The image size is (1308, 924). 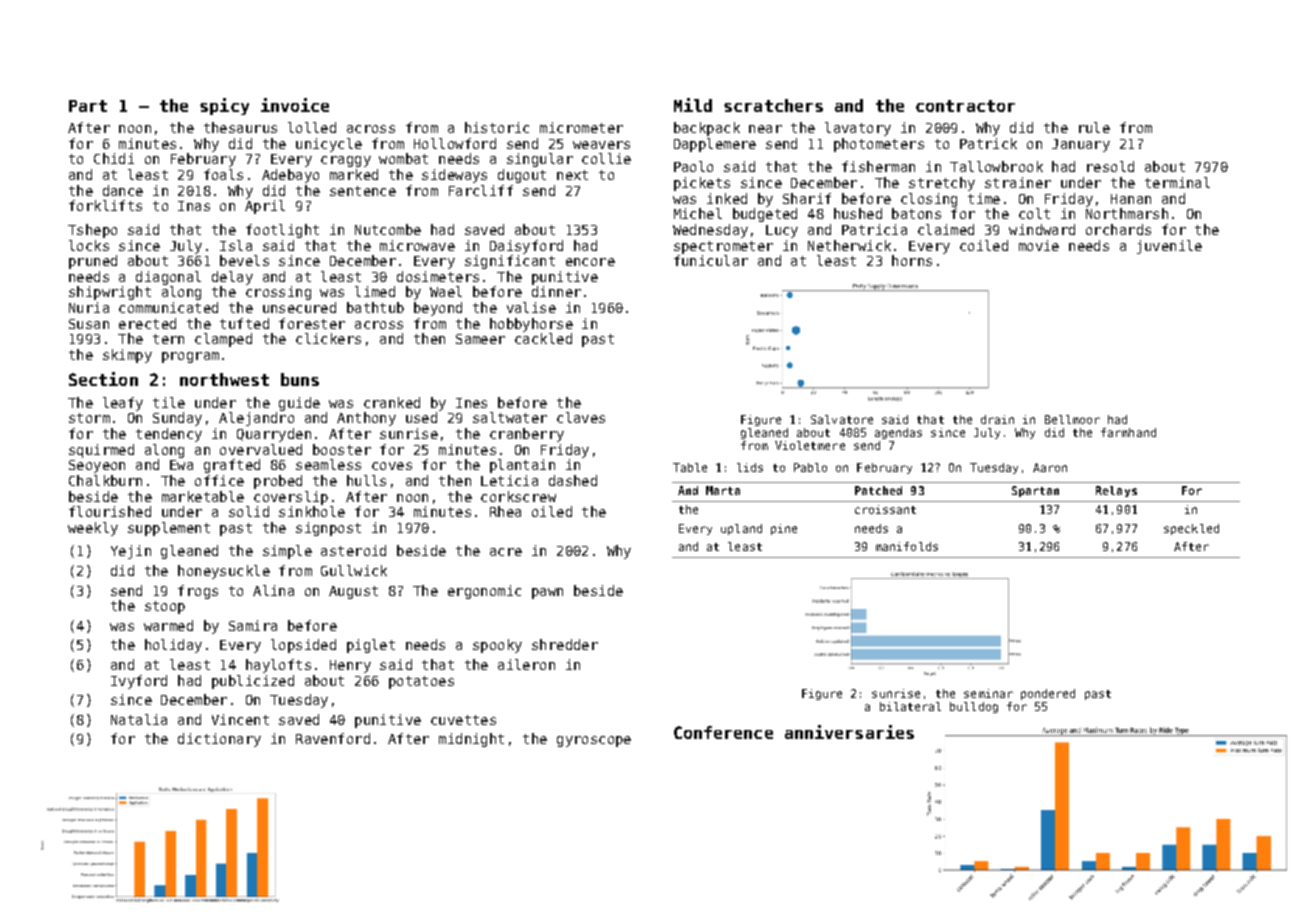 I want to click on acre, so click(x=506, y=552).
